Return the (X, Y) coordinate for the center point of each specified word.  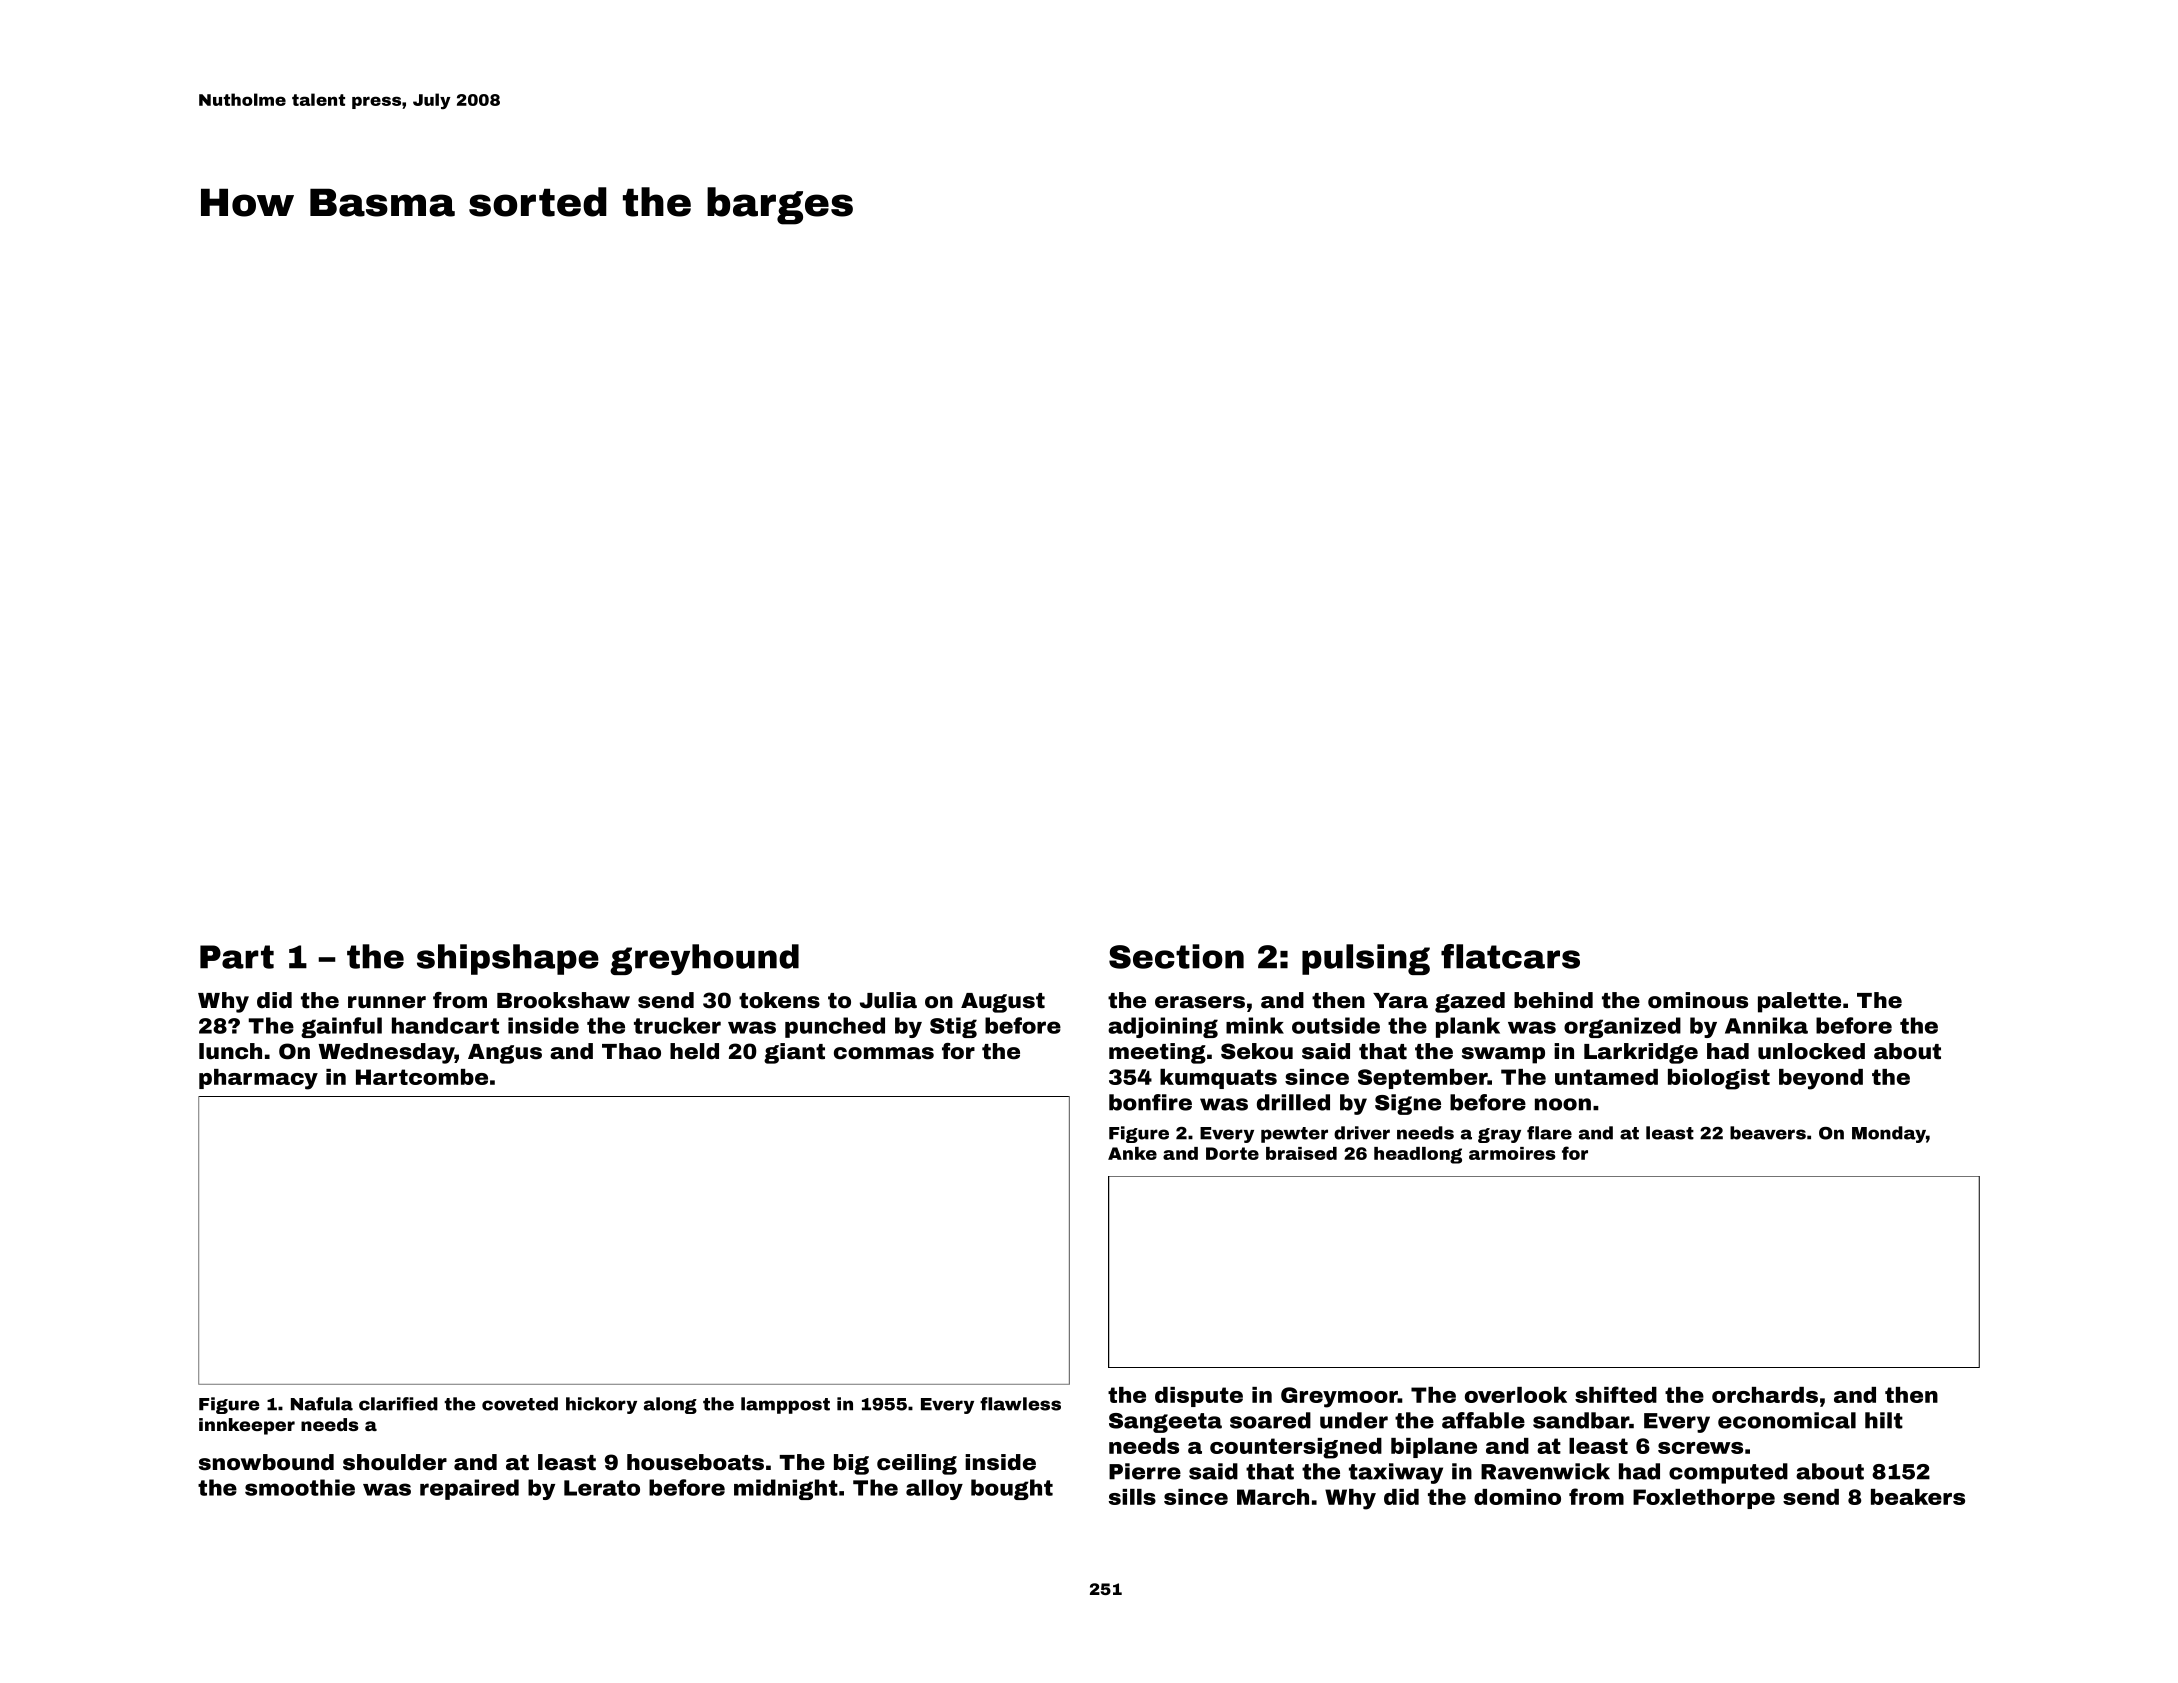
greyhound (704, 959)
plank (1468, 1027)
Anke (1132, 1153)
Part (237, 957)
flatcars (1510, 956)
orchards (1765, 1395)
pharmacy (258, 1079)
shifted (1616, 1394)
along (670, 1405)
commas (884, 1053)
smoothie (300, 1487)
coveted (520, 1404)
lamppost (785, 1405)
